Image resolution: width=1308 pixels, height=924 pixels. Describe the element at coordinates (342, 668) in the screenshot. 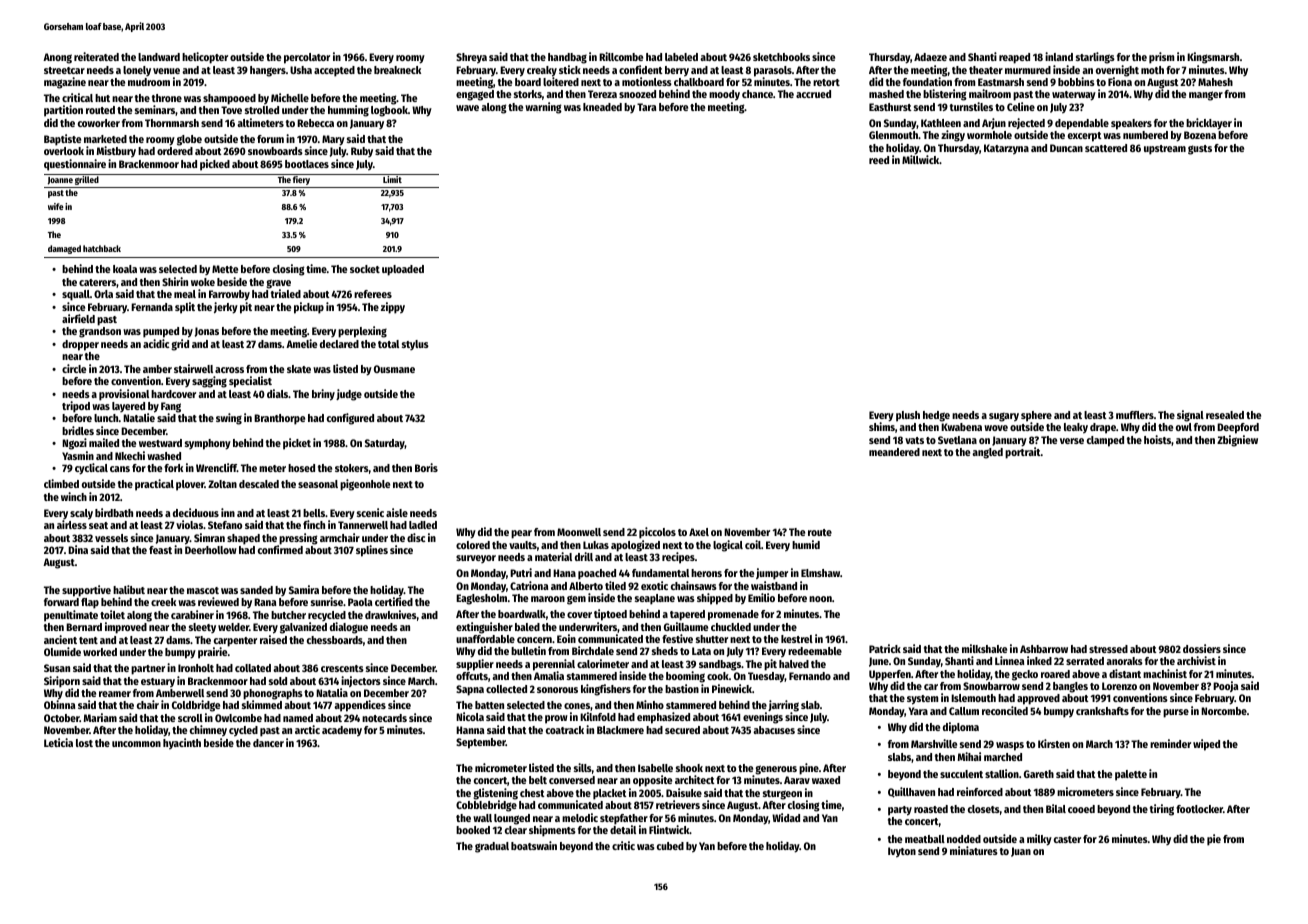

I see `crescents` at that location.
